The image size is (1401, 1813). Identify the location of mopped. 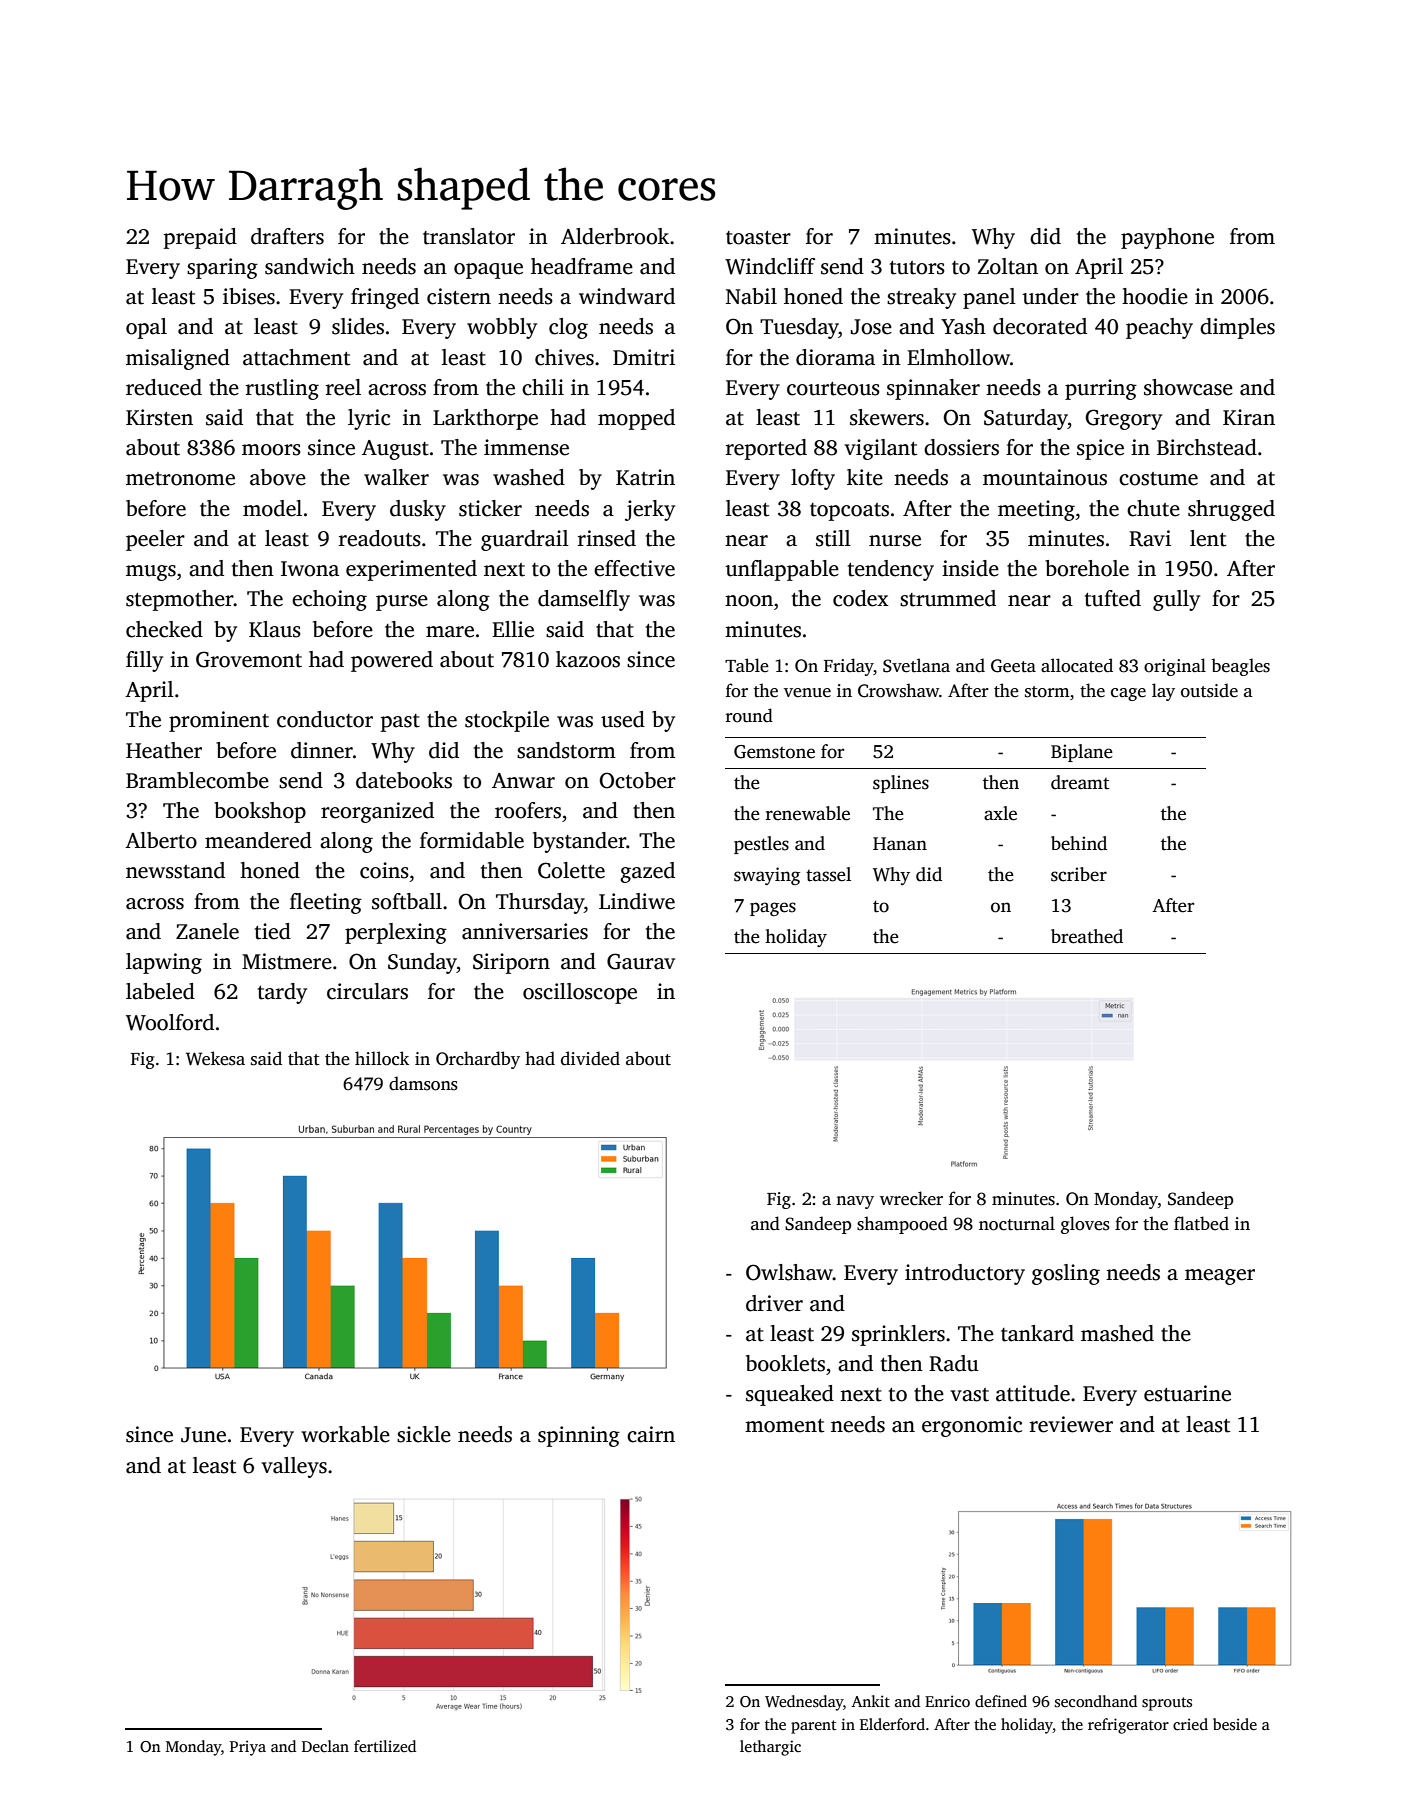
(636, 419).
